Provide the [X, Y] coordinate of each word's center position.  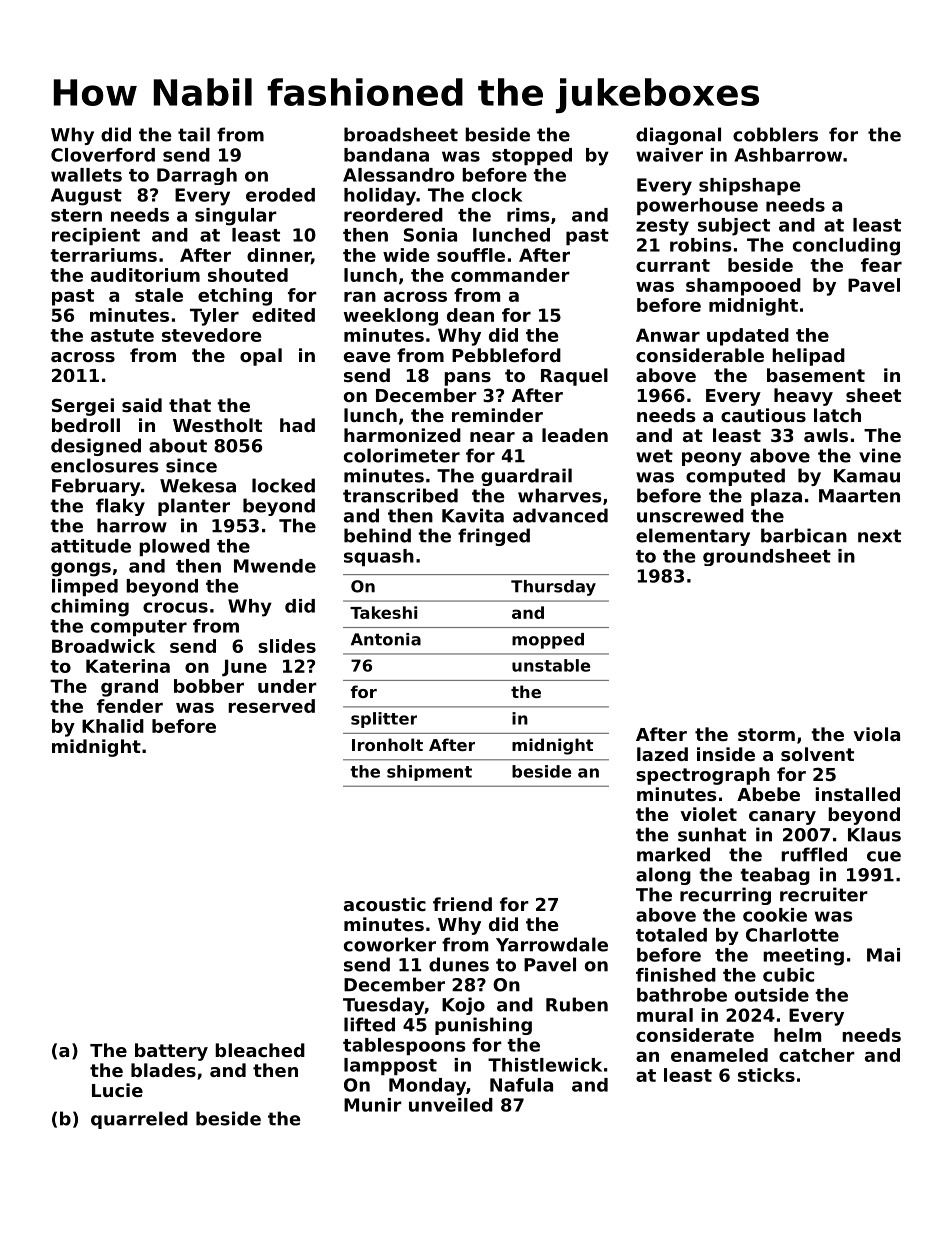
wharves [560, 495]
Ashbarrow [788, 155]
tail [194, 134]
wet [654, 456]
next [879, 536]
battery [171, 1052]
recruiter [824, 894]
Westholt [217, 425]
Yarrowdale [552, 944]
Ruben [577, 1004]
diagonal [678, 136]
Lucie [117, 1090]
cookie [775, 915]
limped [85, 587]
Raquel [574, 377]
